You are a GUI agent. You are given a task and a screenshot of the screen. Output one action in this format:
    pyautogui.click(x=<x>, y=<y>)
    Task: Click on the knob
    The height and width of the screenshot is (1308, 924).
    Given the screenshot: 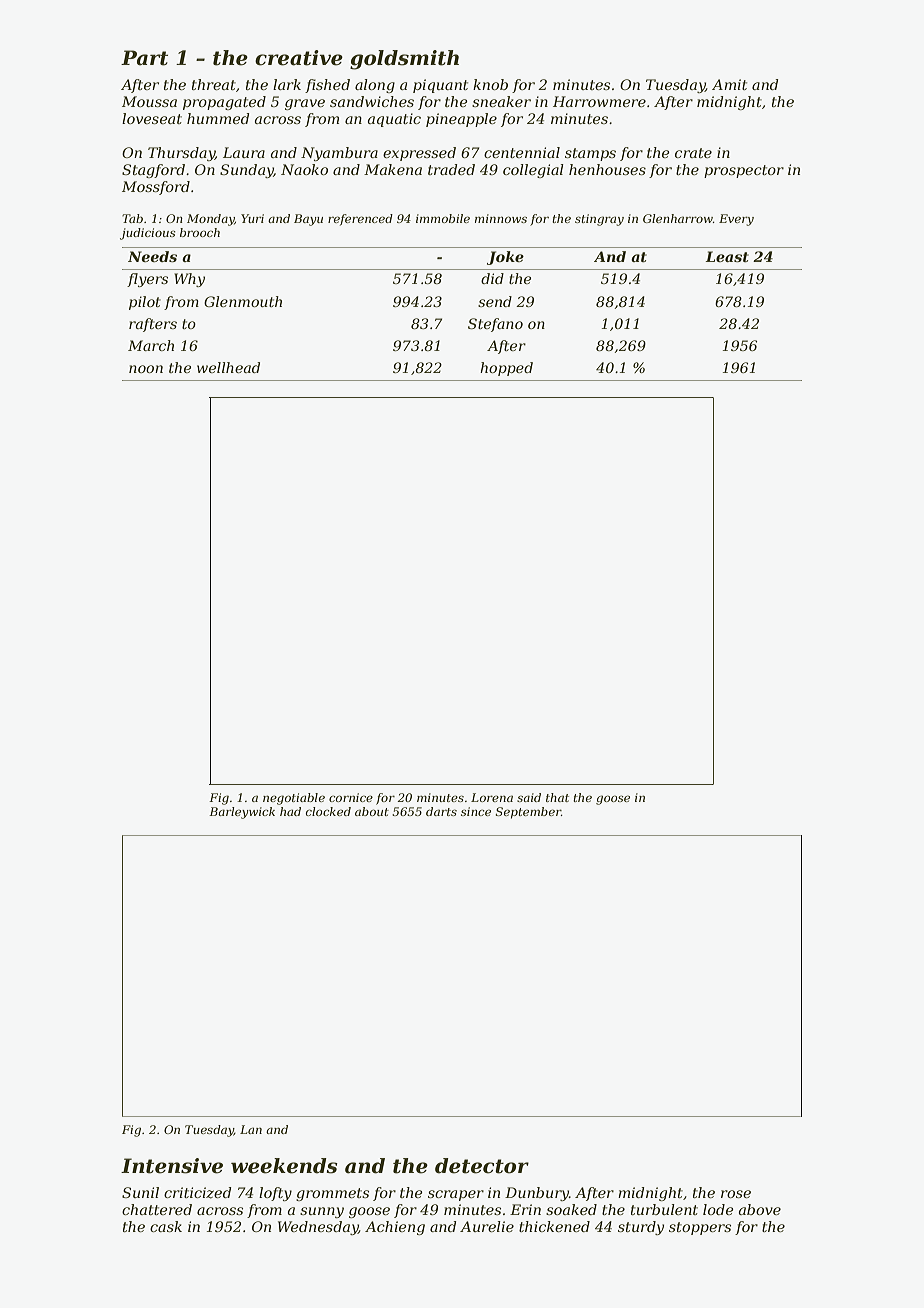 What is the action you would take?
    pyautogui.click(x=490, y=84)
